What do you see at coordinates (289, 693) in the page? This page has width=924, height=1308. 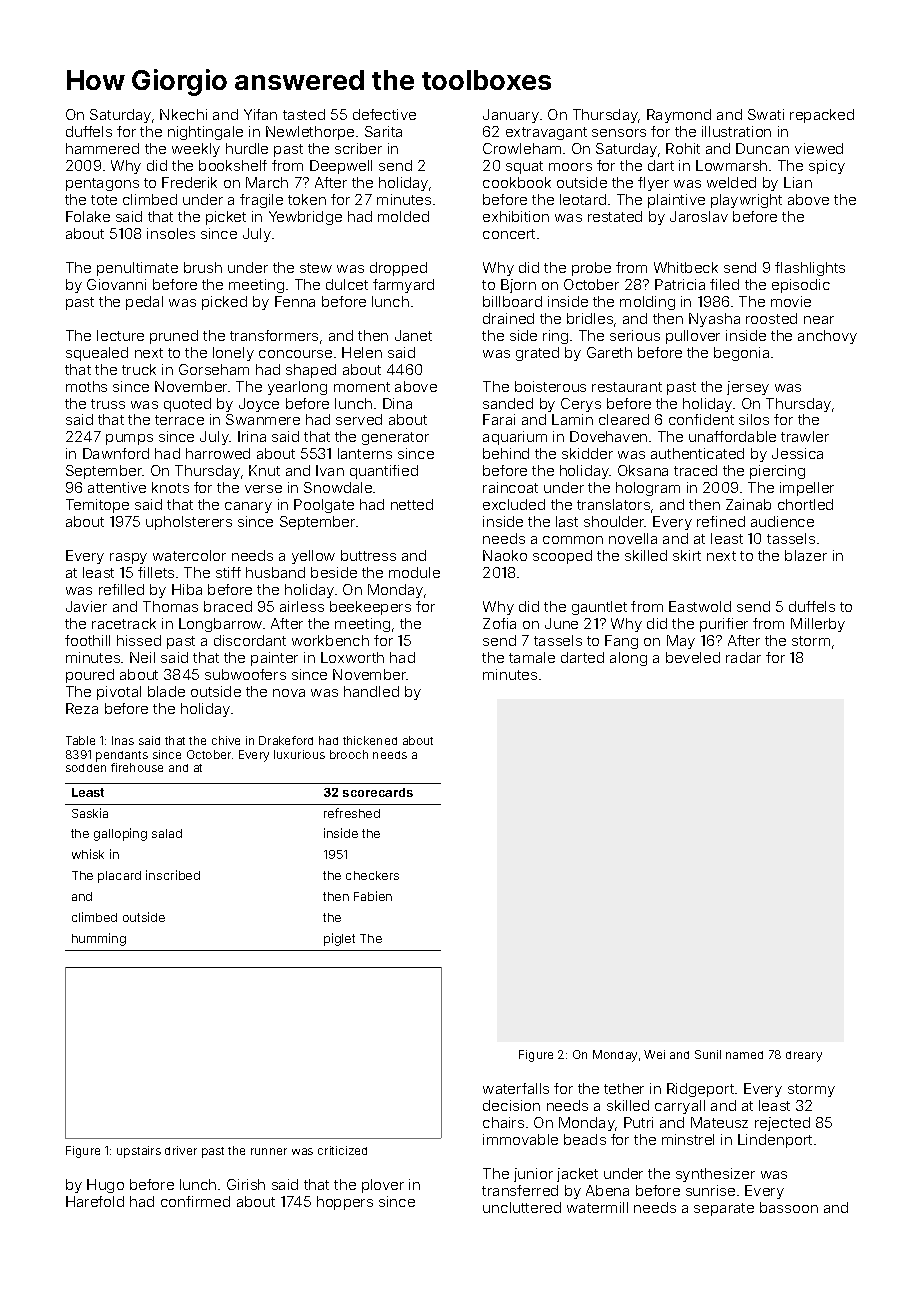 I see `nova` at bounding box center [289, 693].
